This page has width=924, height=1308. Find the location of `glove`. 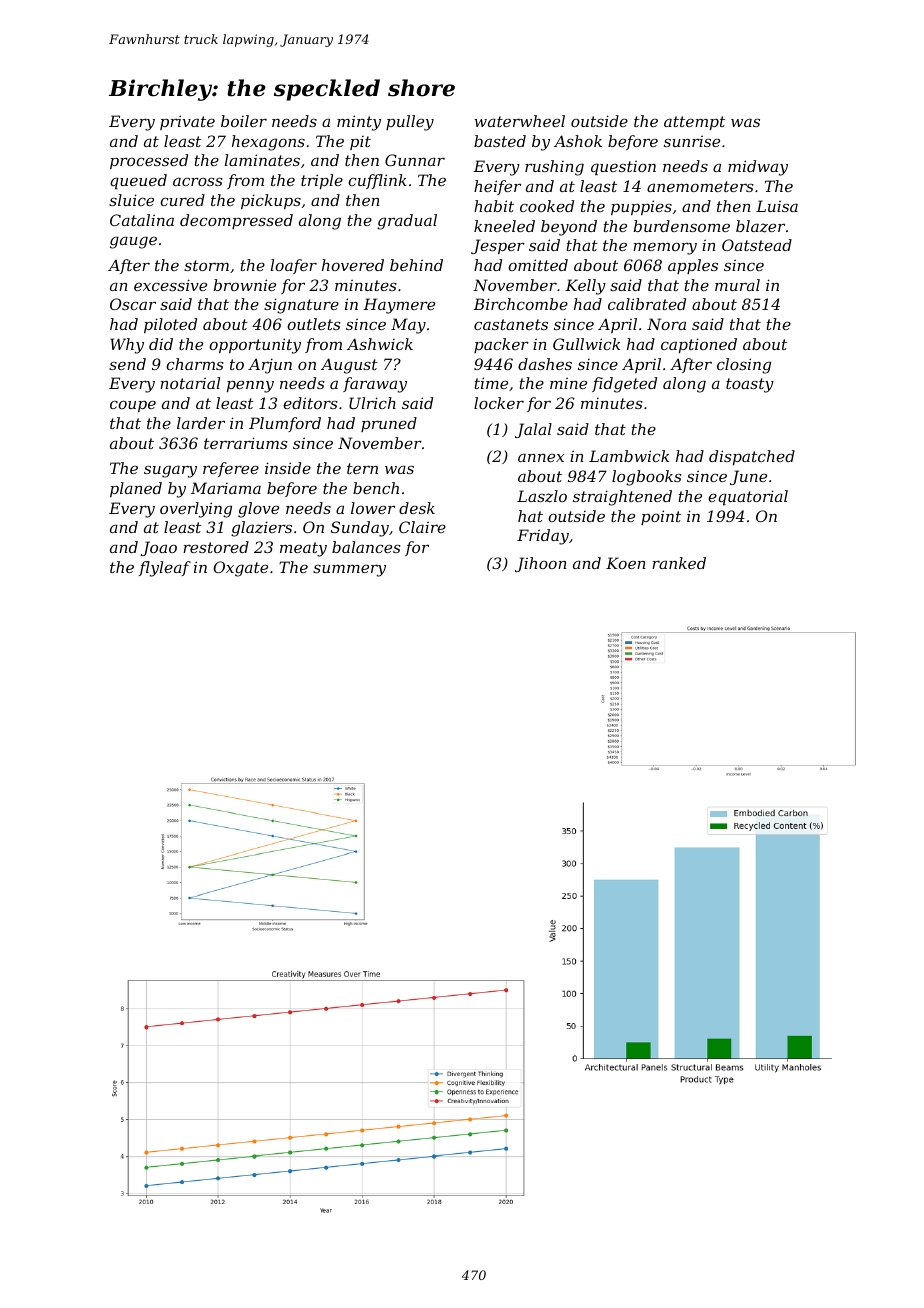

glove is located at coordinates (258, 510).
